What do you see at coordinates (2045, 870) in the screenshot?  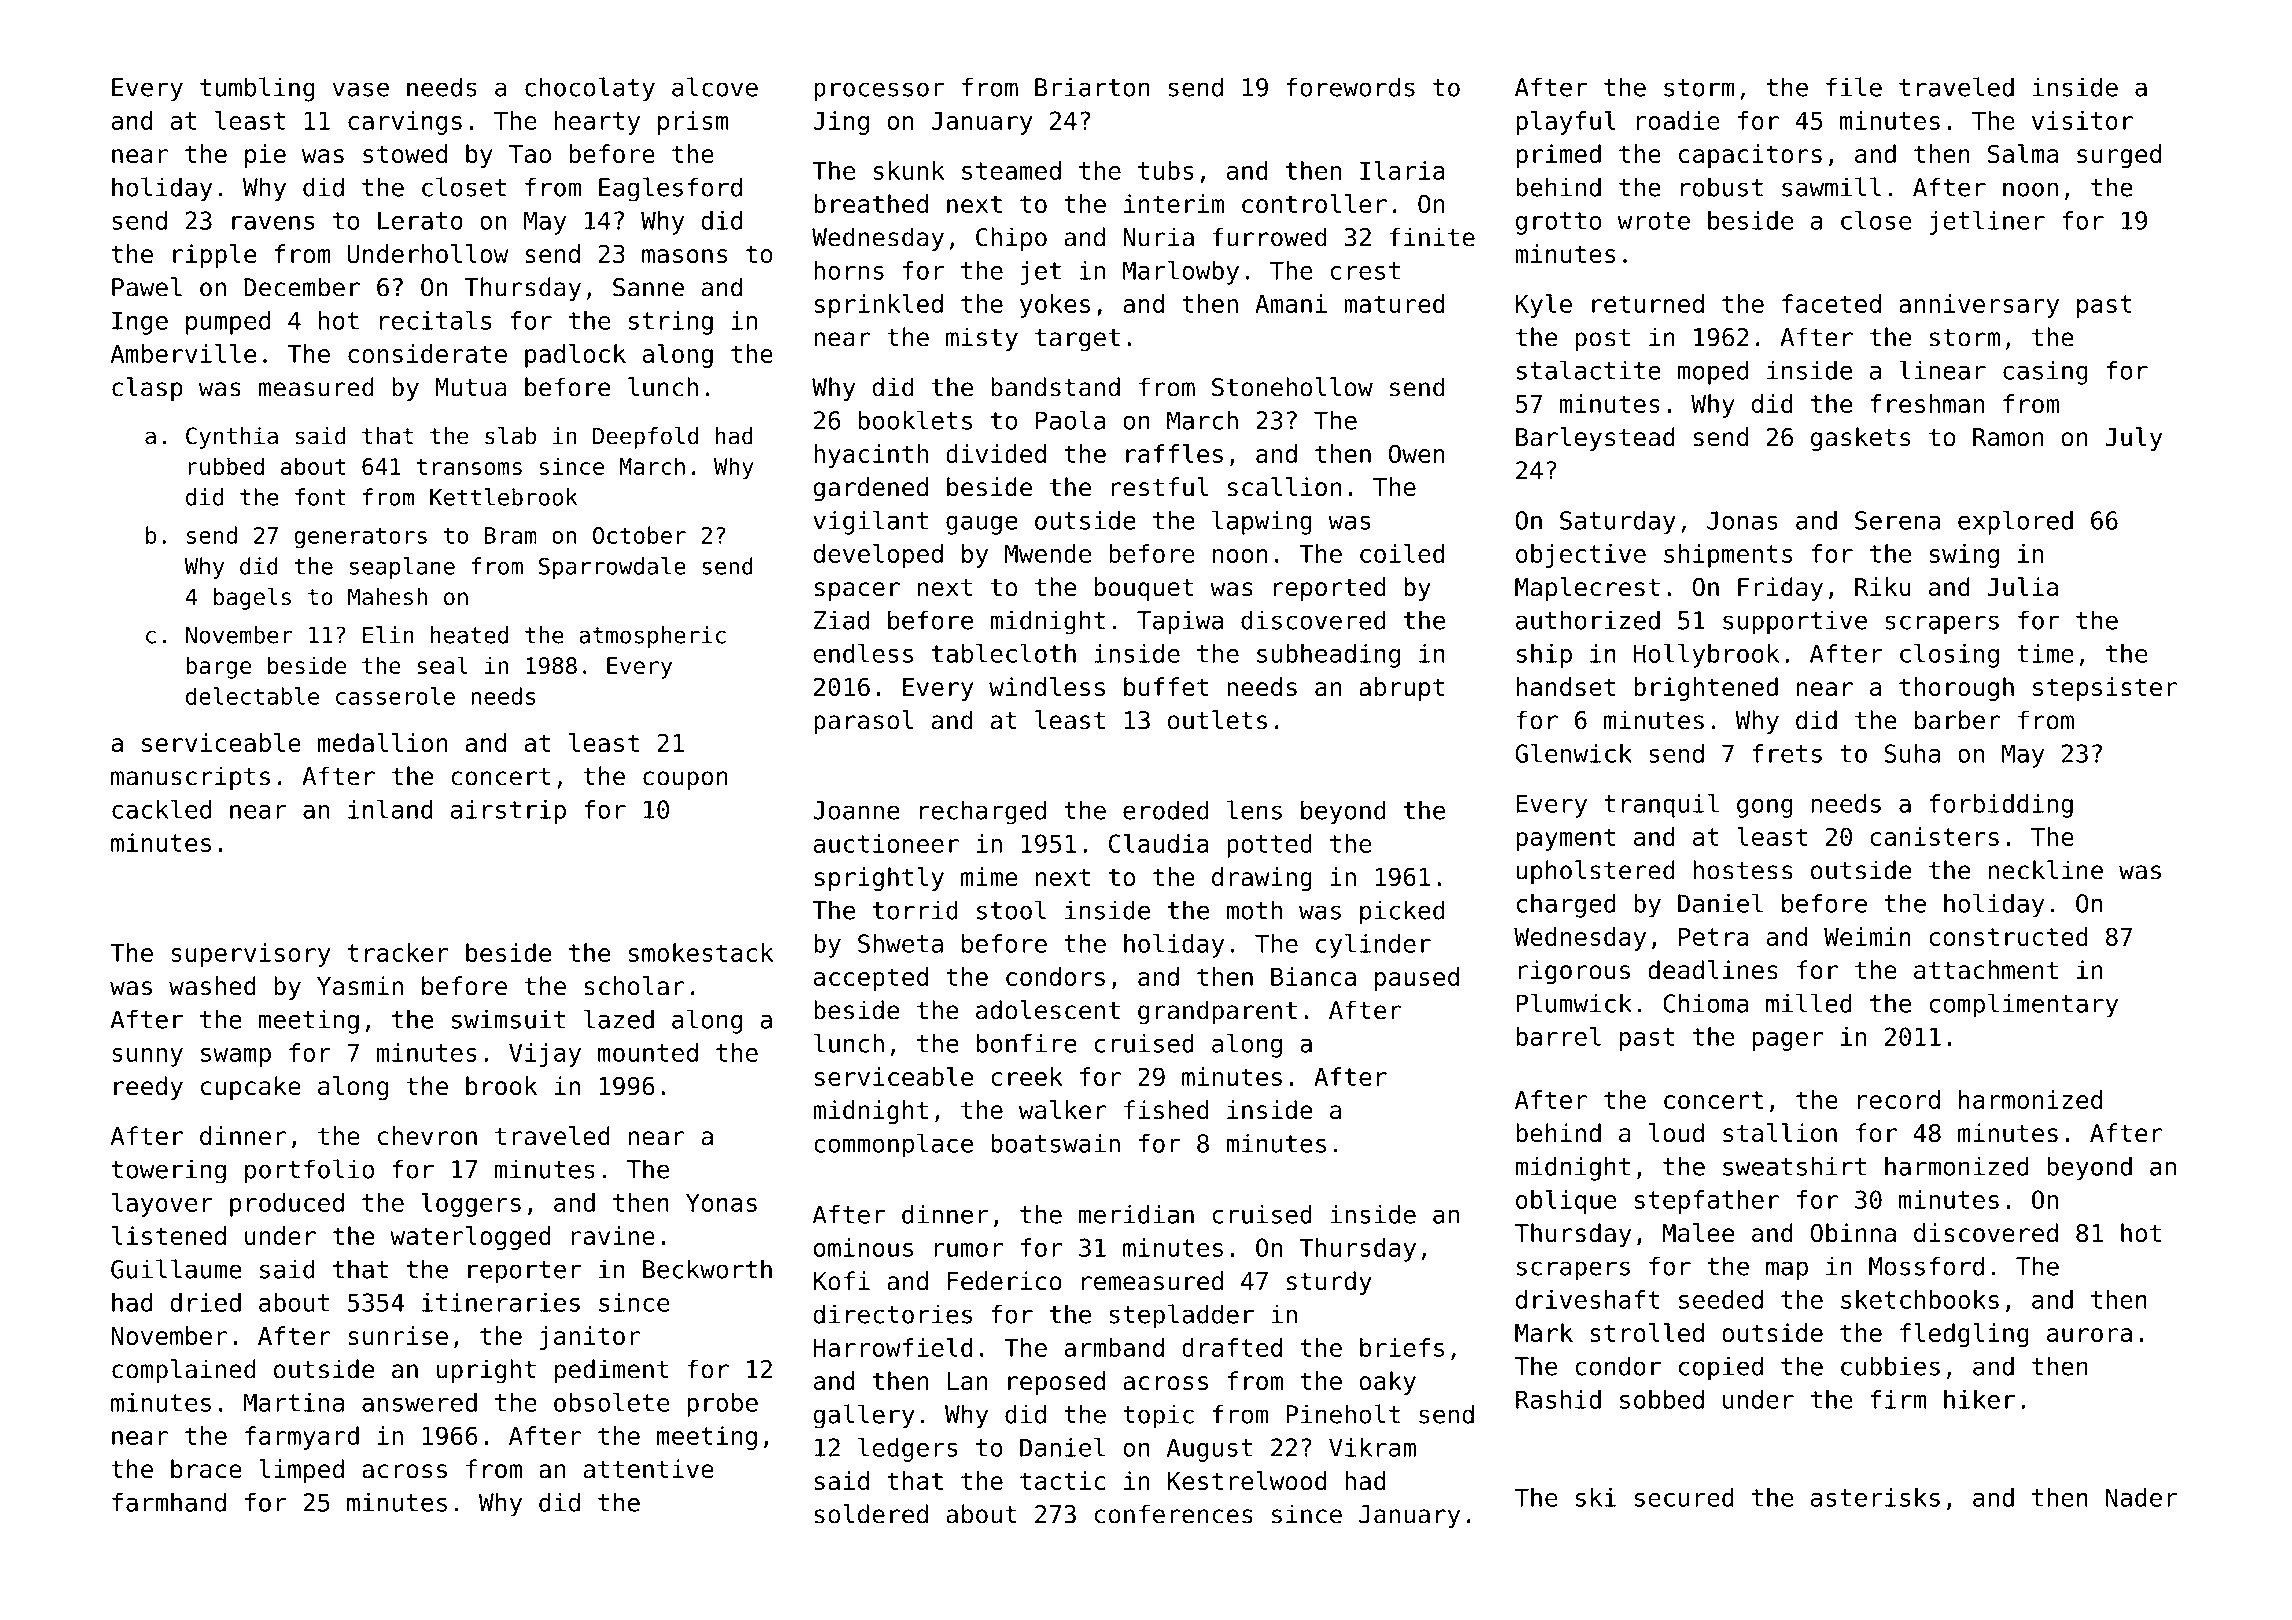 I see `neckline` at bounding box center [2045, 870].
